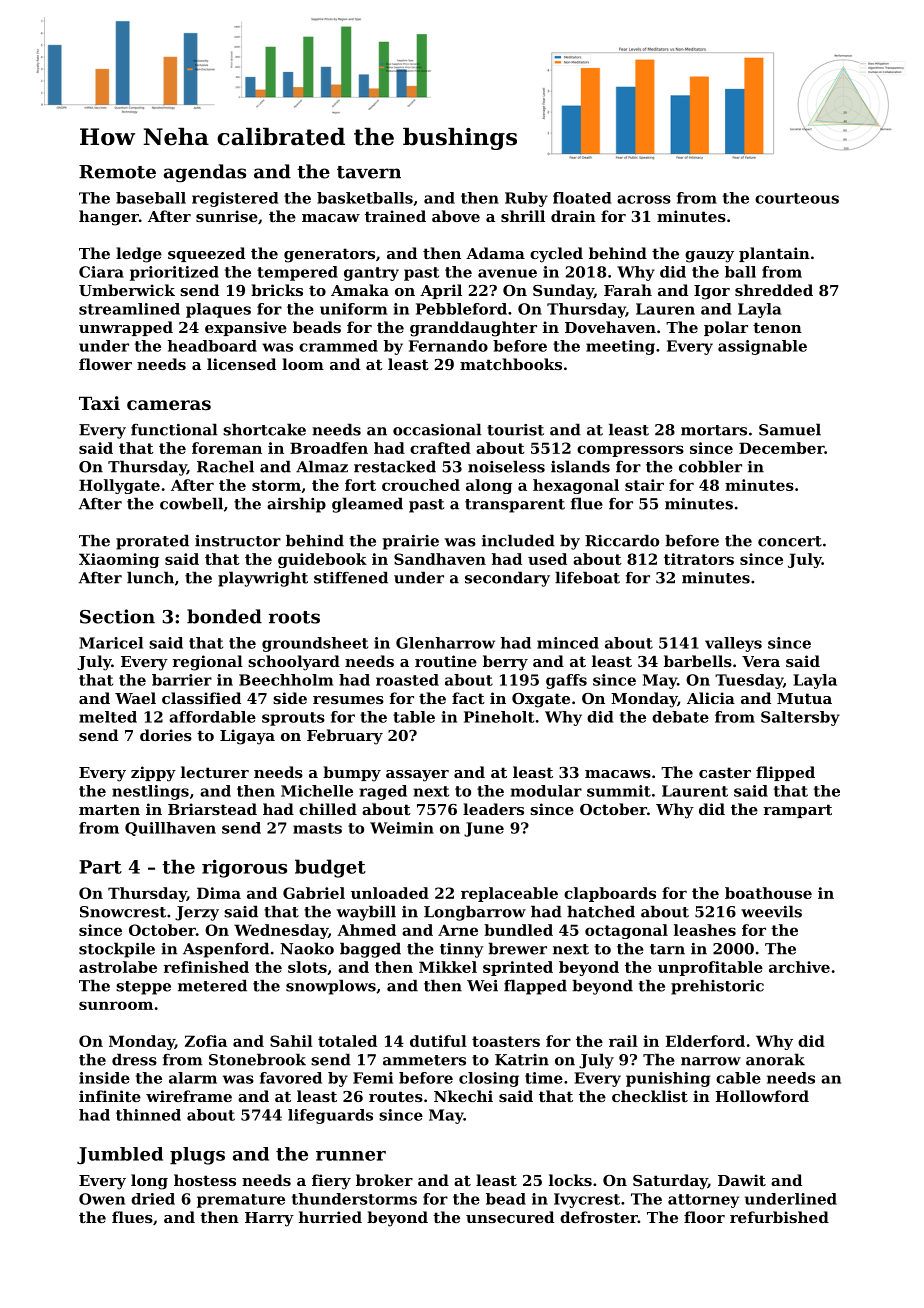 The height and width of the screenshot is (1308, 924). What do you see at coordinates (322, 560) in the screenshot?
I see `guidebook` at bounding box center [322, 560].
